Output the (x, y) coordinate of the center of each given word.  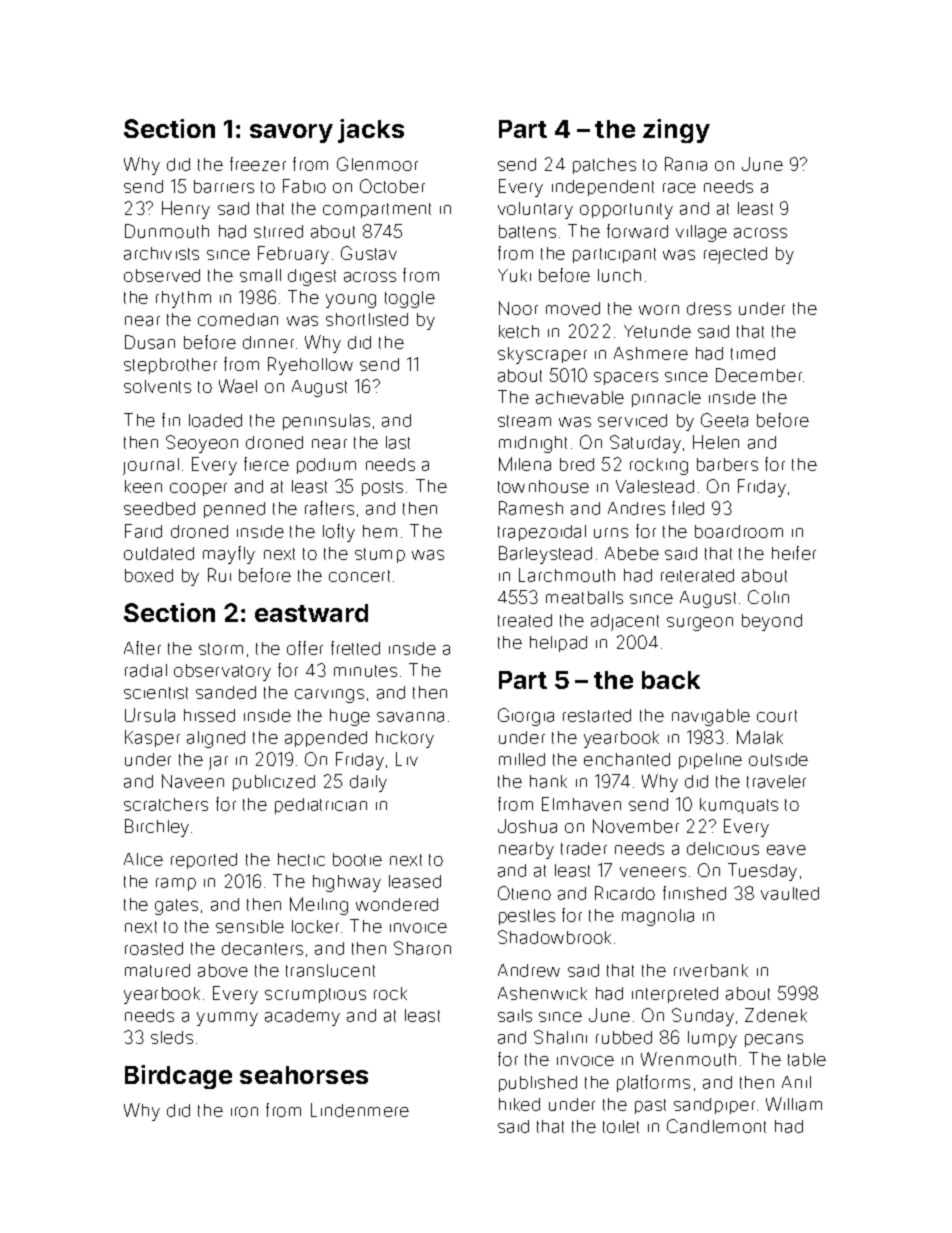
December (759, 375)
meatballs (584, 597)
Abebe (632, 553)
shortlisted (367, 319)
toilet (621, 1126)
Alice (143, 859)
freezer (258, 164)
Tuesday (762, 872)
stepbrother (170, 366)
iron (244, 1112)
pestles (527, 917)
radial (146, 670)
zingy (676, 131)
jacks (371, 131)
